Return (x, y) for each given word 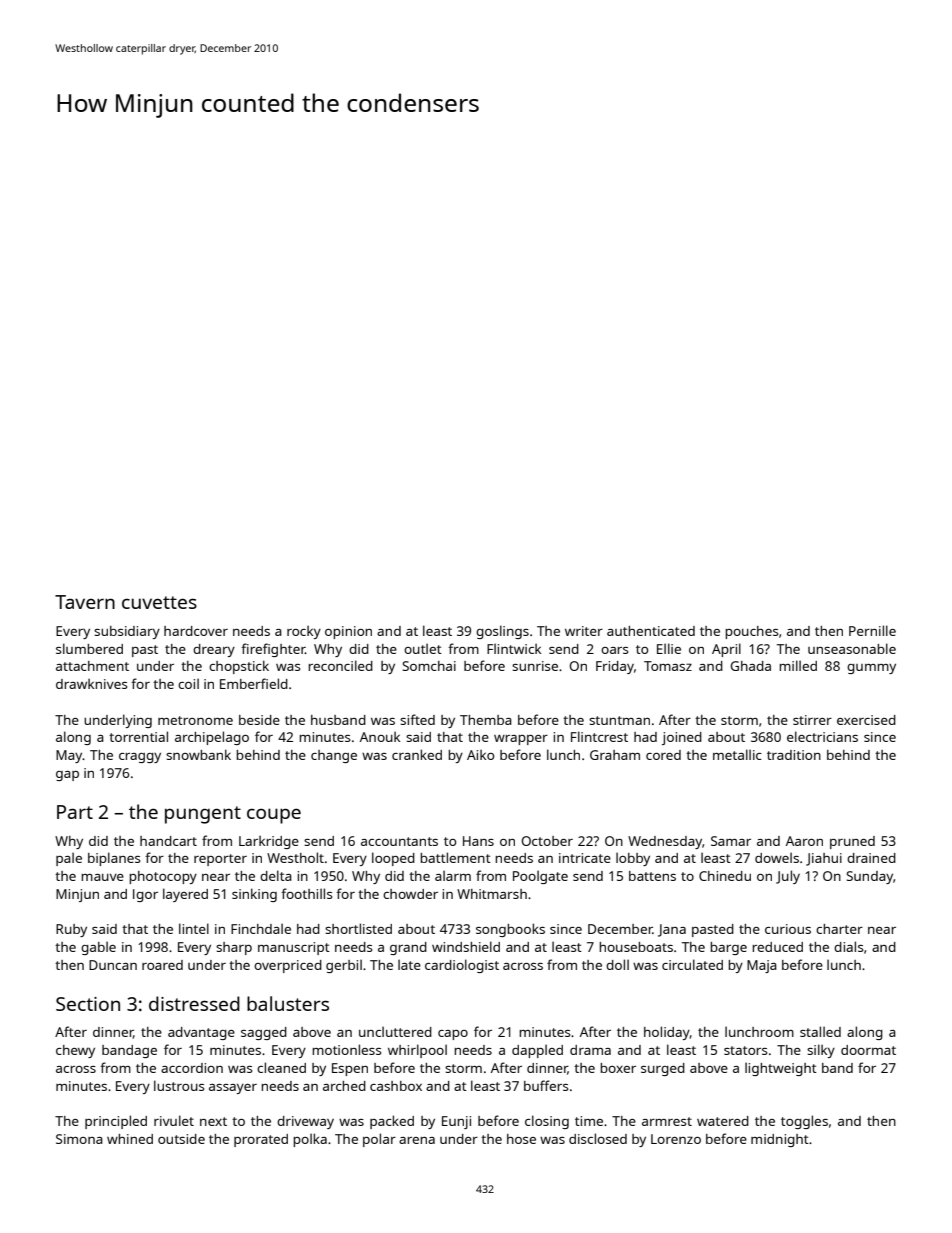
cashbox (396, 1086)
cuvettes (159, 602)
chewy (75, 1051)
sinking (254, 895)
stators (745, 1050)
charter (839, 929)
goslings (502, 632)
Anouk (380, 737)
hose (521, 1139)
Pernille (872, 630)
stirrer (812, 720)
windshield (466, 946)
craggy (140, 758)
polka (310, 1140)
